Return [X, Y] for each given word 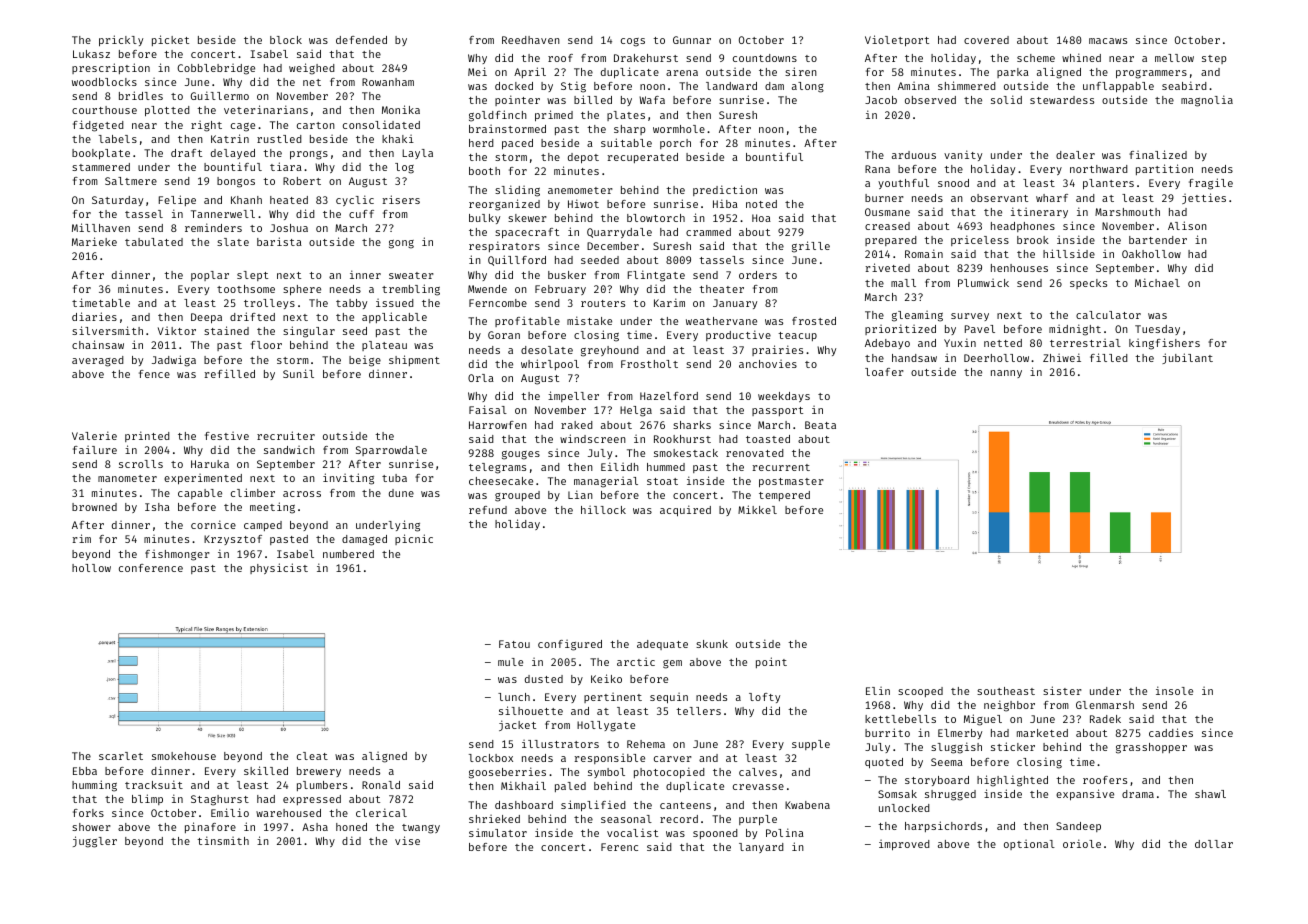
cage [243, 127]
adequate [662, 645]
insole [1174, 690]
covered [986, 40]
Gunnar [692, 40]
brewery [319, 772]
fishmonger [177, 555]
